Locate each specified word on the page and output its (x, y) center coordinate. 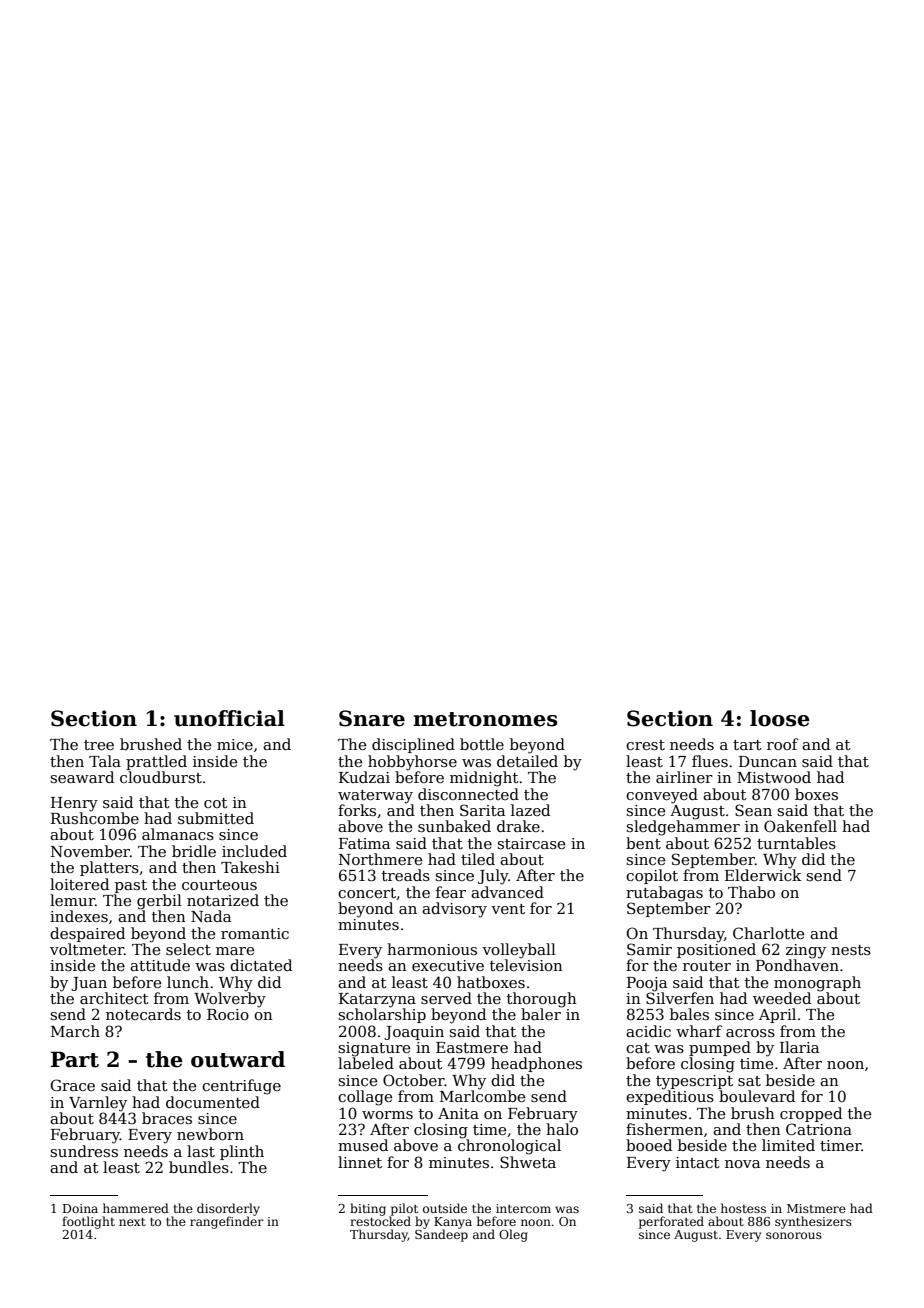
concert (367, 894)
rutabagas (664, 894)
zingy (806, 951)
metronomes (485, 719)
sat (749, 1081)
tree (99, 745)
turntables (796, 843)
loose (780, 718)
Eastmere (472, 1047)
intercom (523, 1208)
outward (238, 1059)
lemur (72, 900)
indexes (79, 916)
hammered (136, 1208)
